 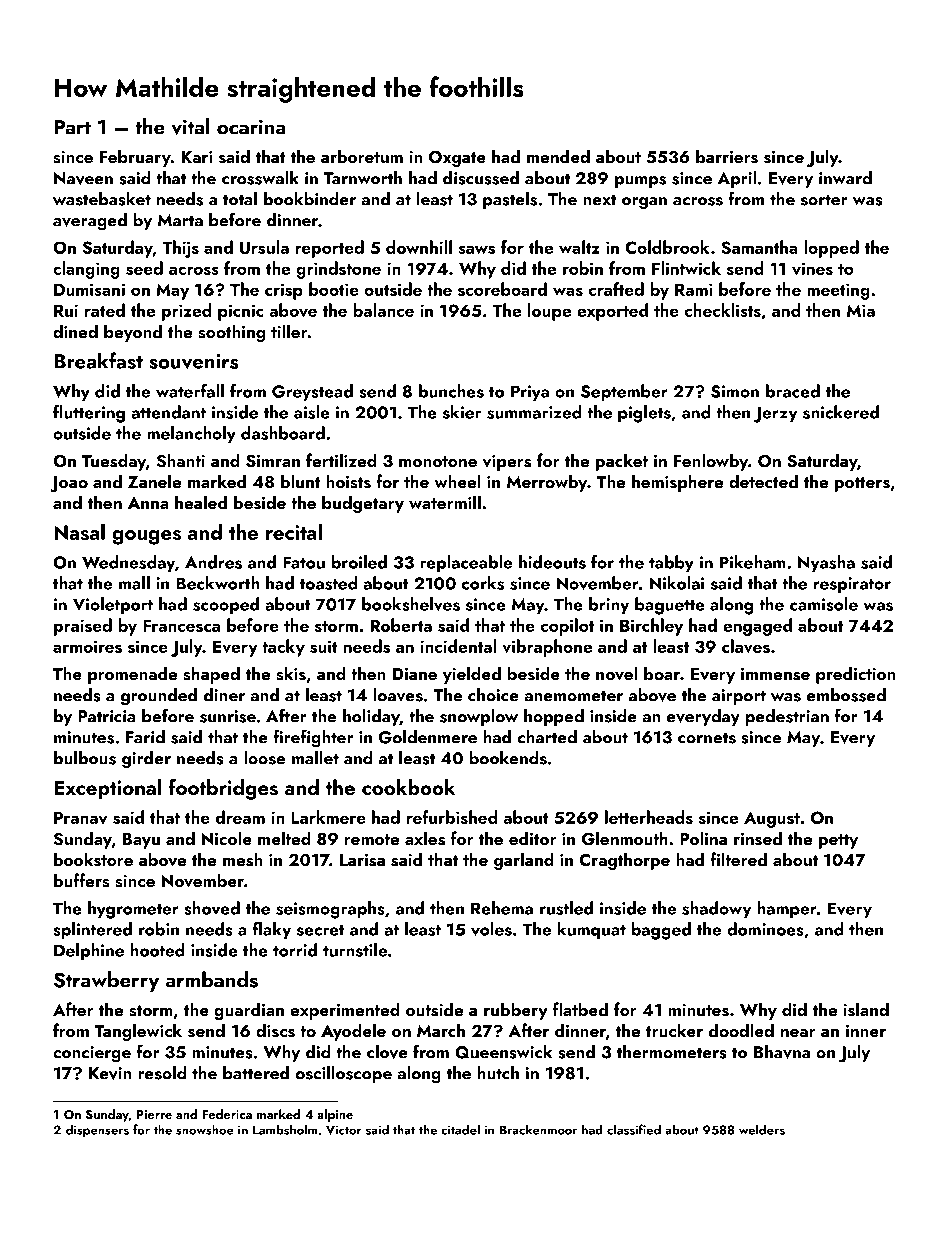 I want to click on charted, so click(x=547, y=737).
